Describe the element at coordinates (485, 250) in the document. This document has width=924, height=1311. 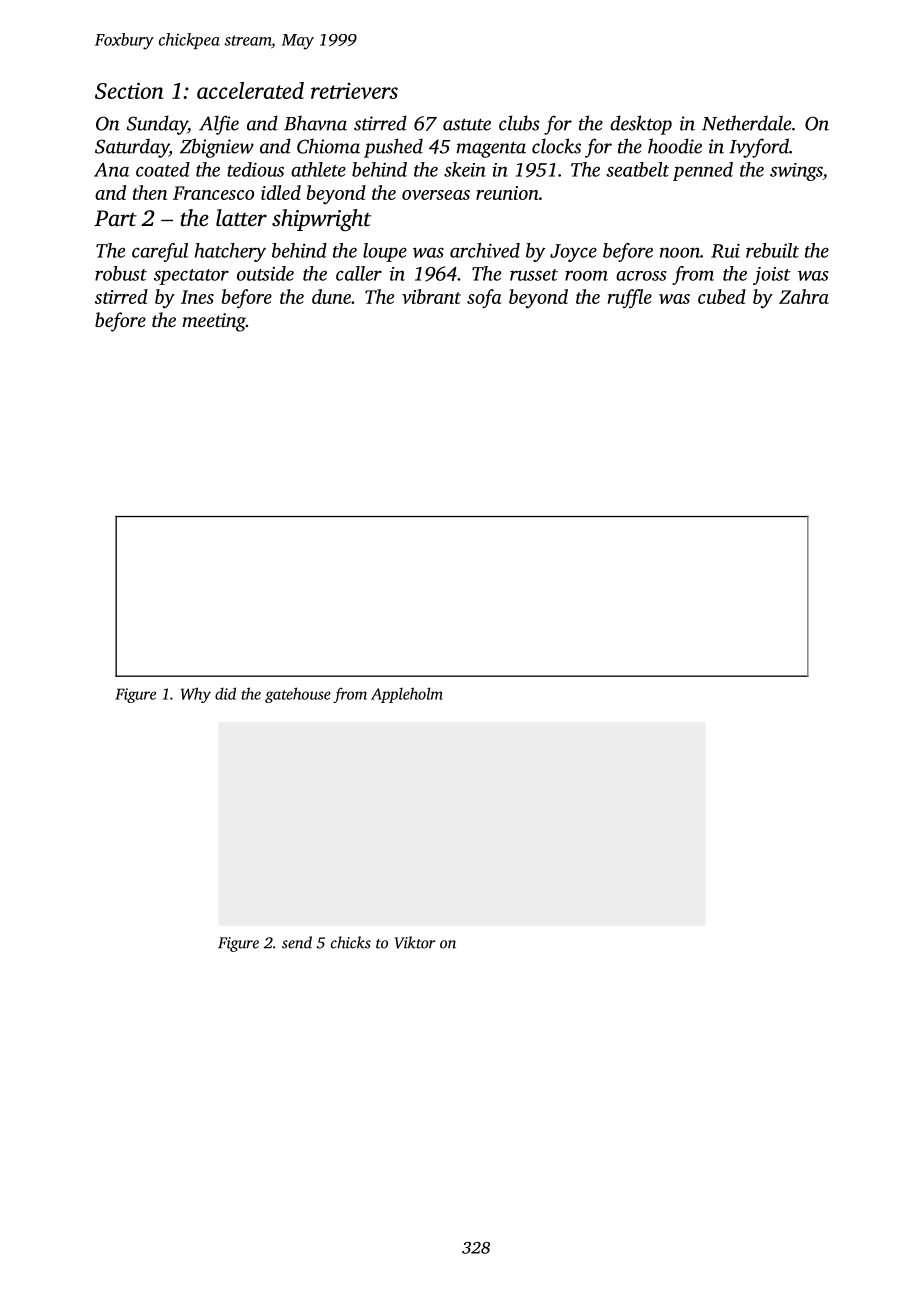
I see `archived` at that location.
